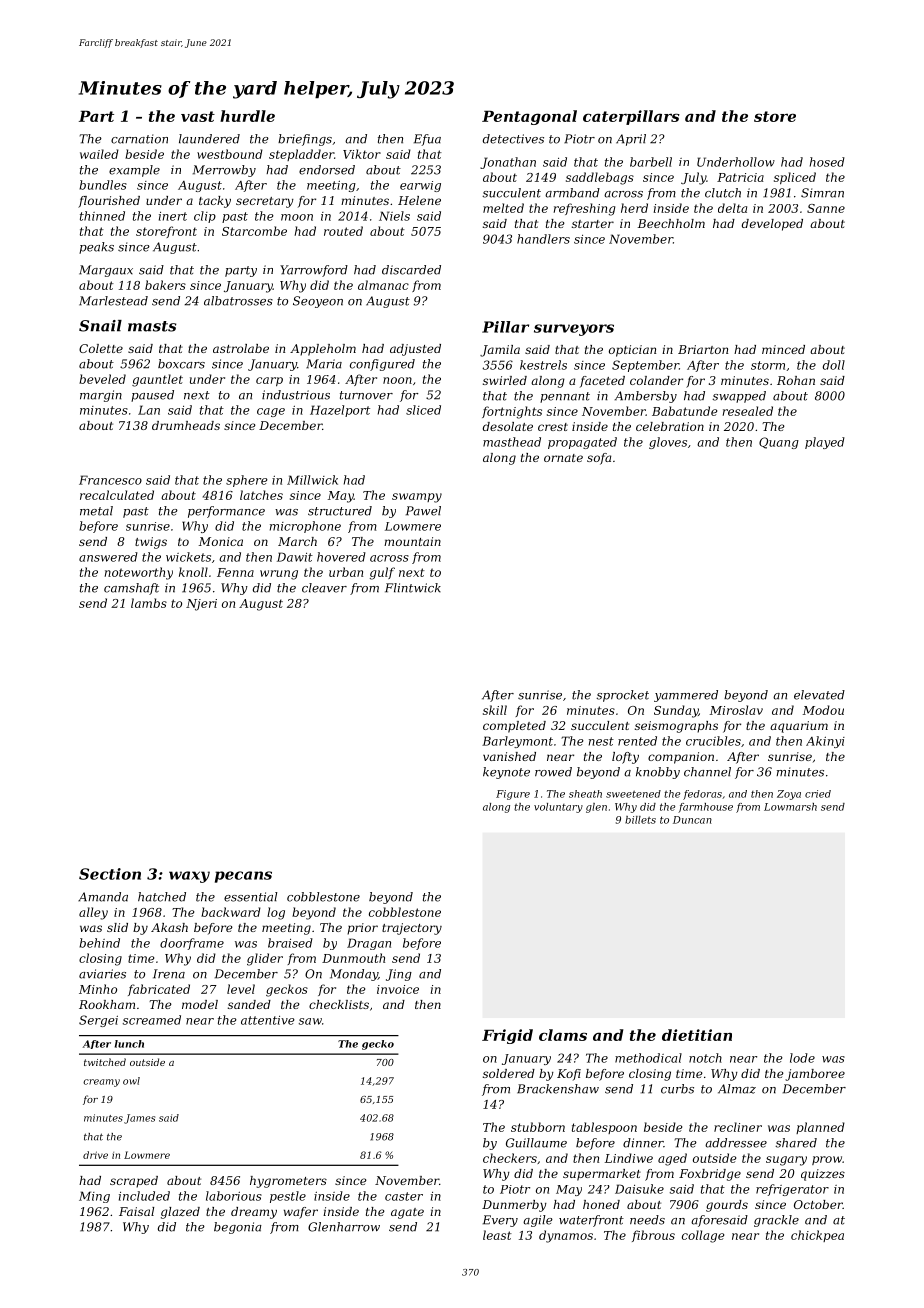  Describe the element at coordinates (136, 1211) in the screenshot. I see `Faisal` at that location.
